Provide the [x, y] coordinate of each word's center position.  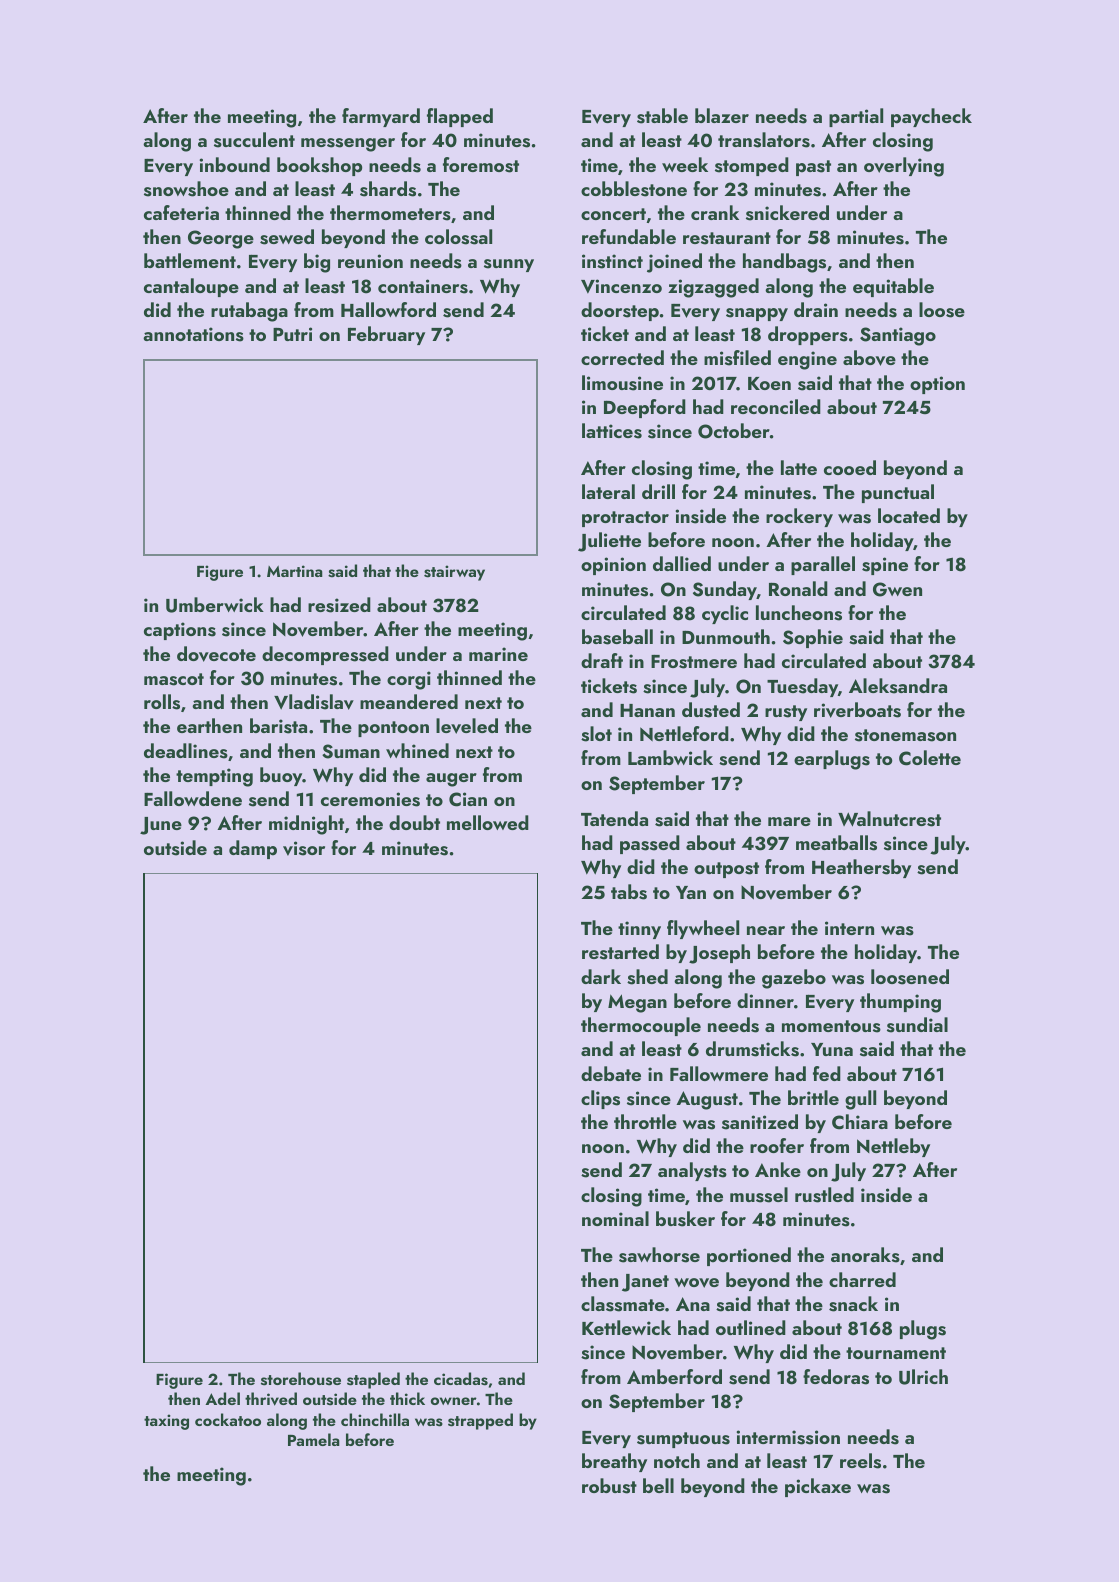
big [317, 263]
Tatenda [614, 818]
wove [696, 1283]
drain [816, 309]
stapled [373, 1380]
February [386, 335]
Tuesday [802, 687]
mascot [174, 679]
